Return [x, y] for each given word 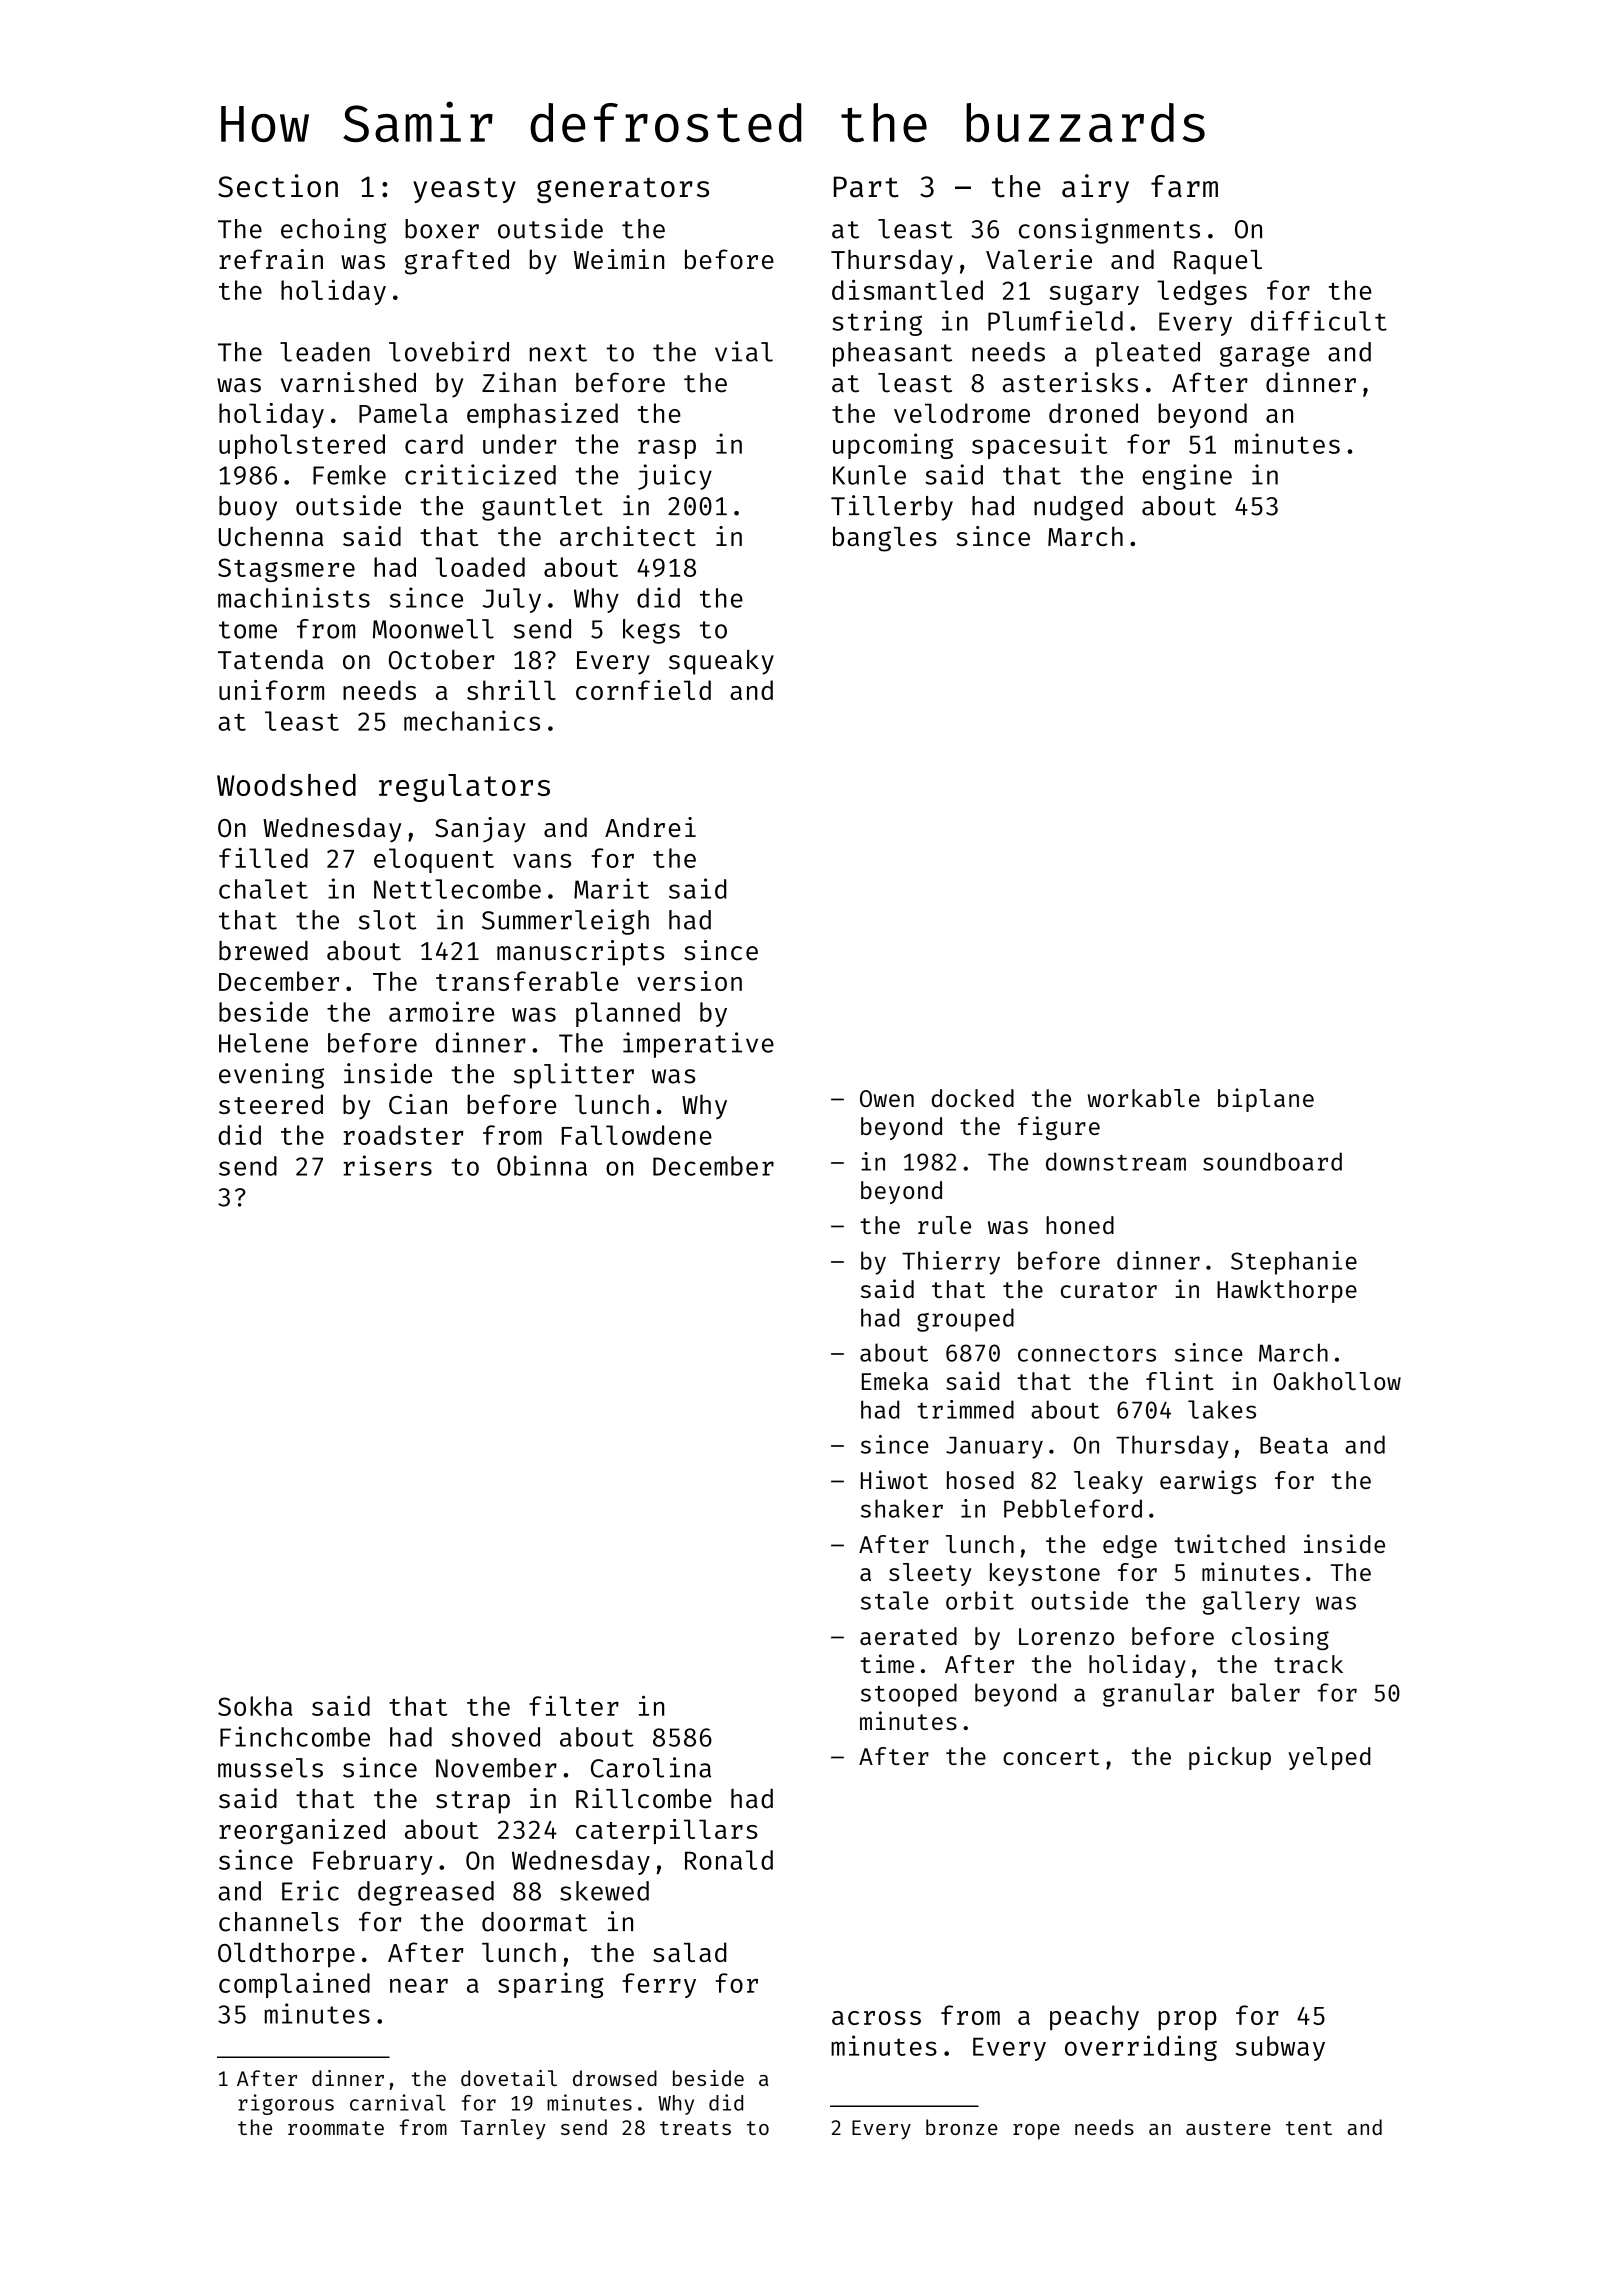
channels [279, 1922]
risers [387, 1165]
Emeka [895, 1381]
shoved [496, 1737]
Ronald [729, 1860]
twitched [1229, 1543]
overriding [1141, 2048]
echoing [333, 231]
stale [895, 1600]
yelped [1329, 1758]
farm [1184, 186]
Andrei [650, 827]
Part [866, 187]
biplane [1266, 1100]
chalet [263, 889]
